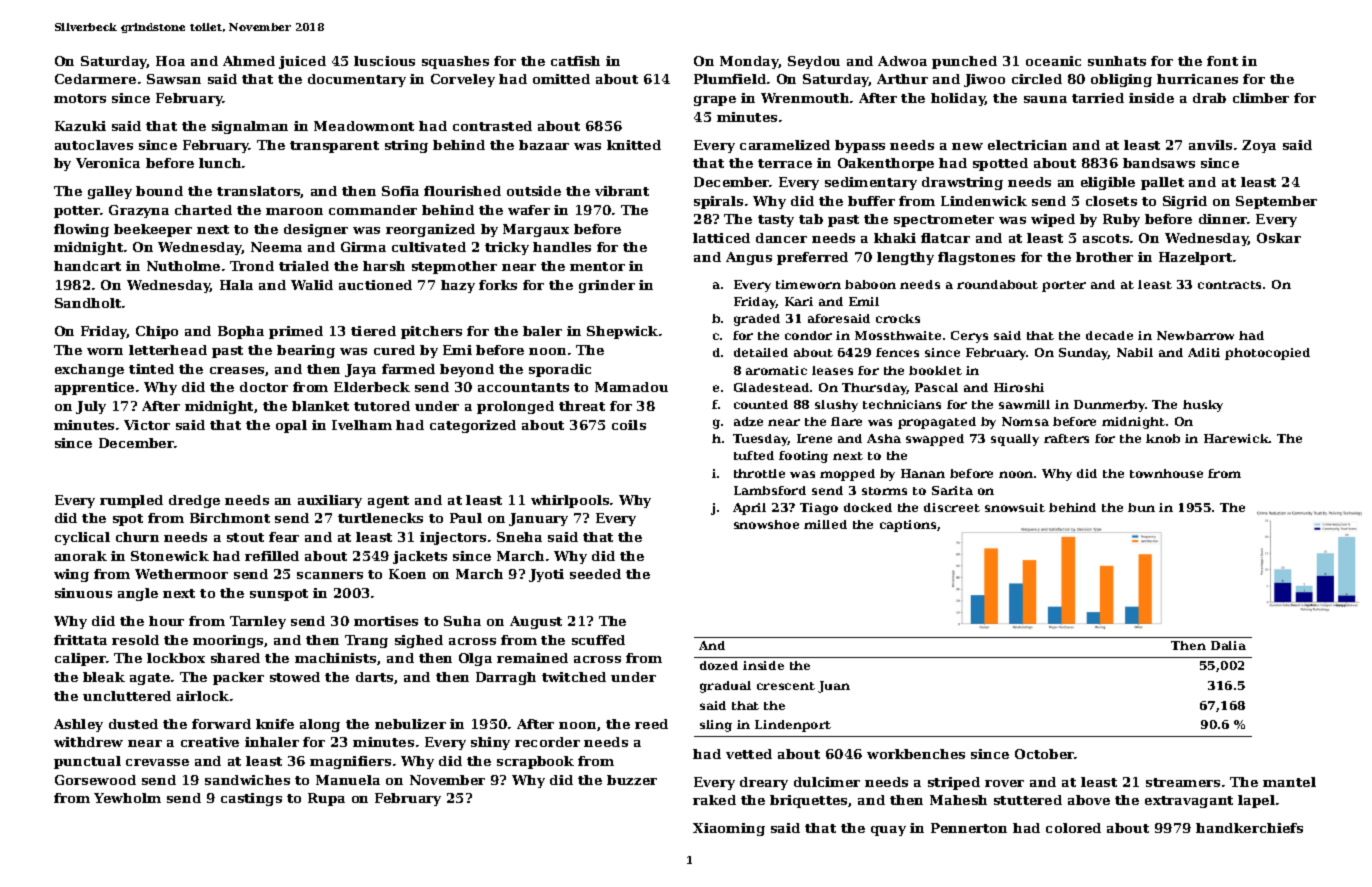 The image size is (1372, 887). I want to click on Juan, so click(834, 687).
